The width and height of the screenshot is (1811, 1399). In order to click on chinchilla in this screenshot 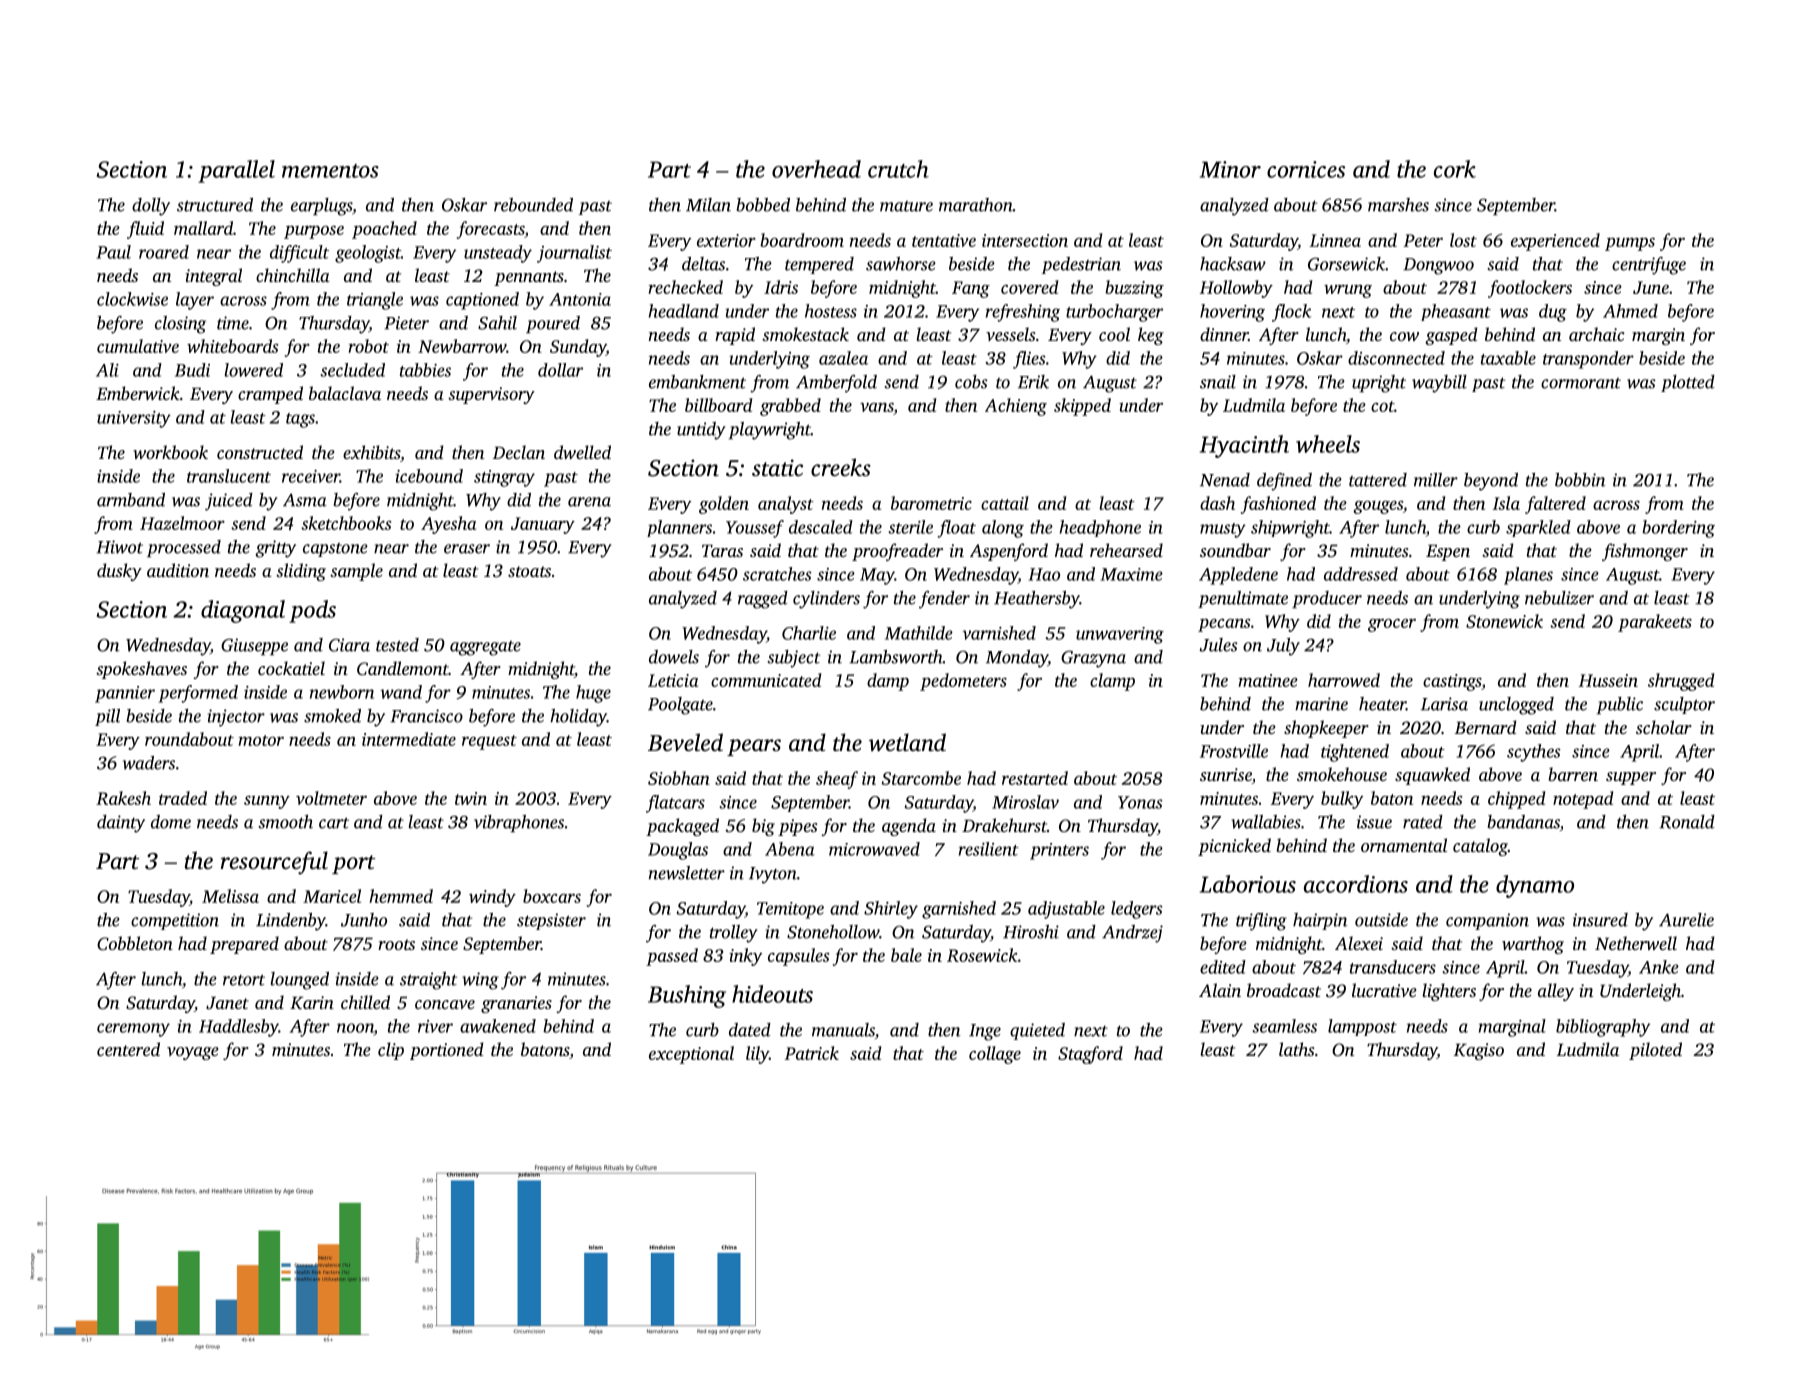, I will do `click(293, 275)`.
